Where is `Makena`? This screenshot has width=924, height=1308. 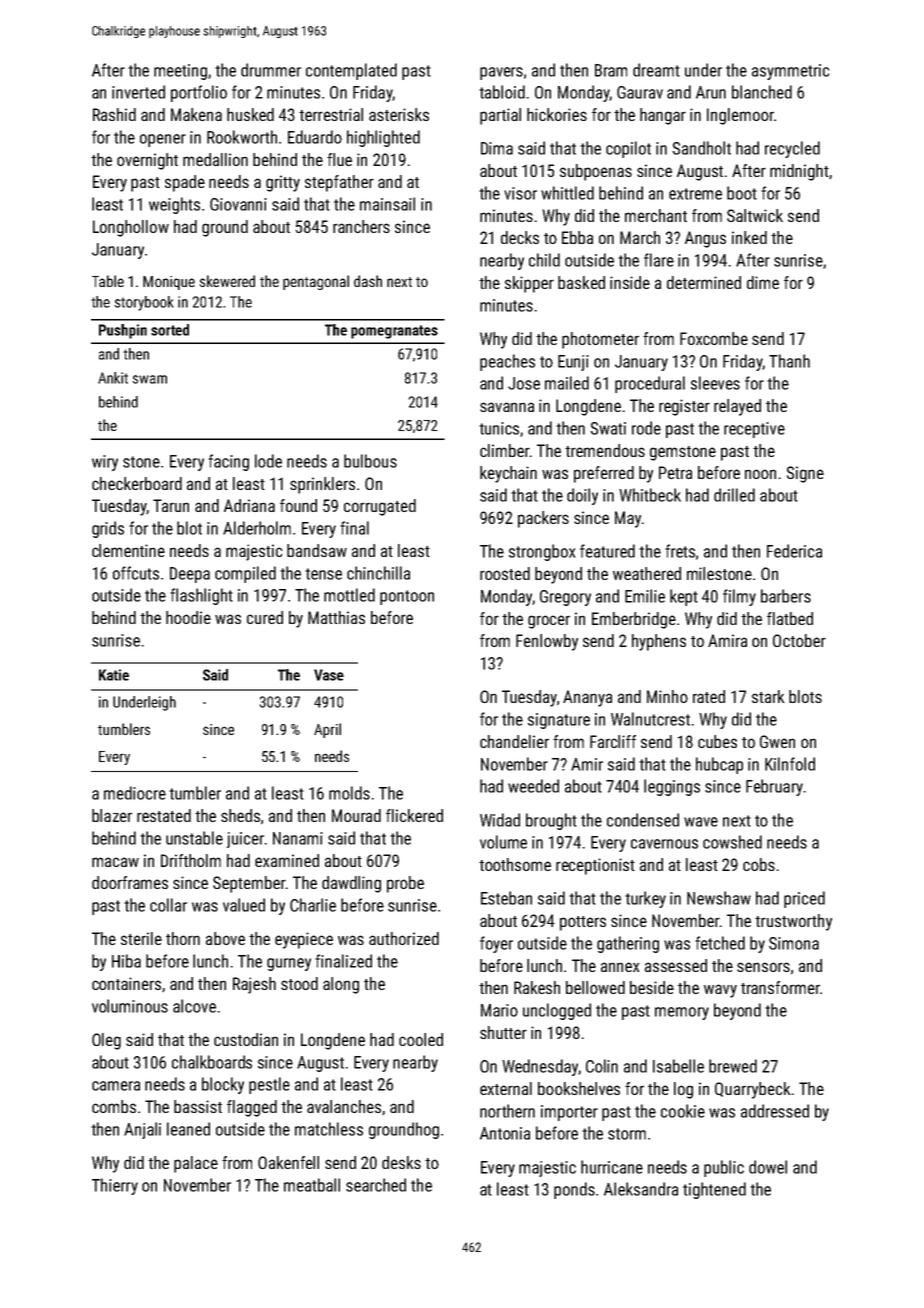 Makena is located at coordinates (196, 114).
